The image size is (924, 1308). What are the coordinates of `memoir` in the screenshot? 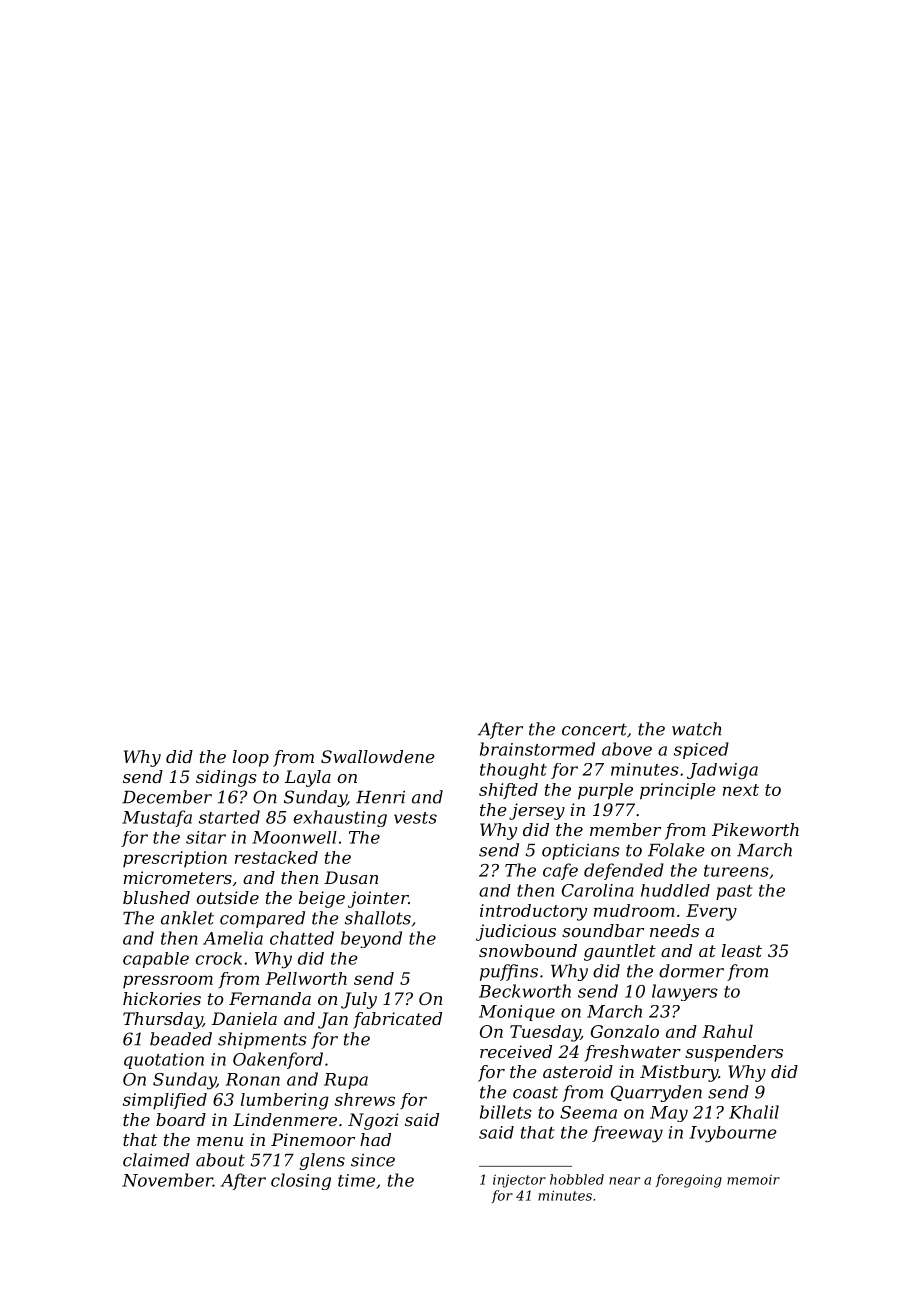 It's located at (753, 1179).
